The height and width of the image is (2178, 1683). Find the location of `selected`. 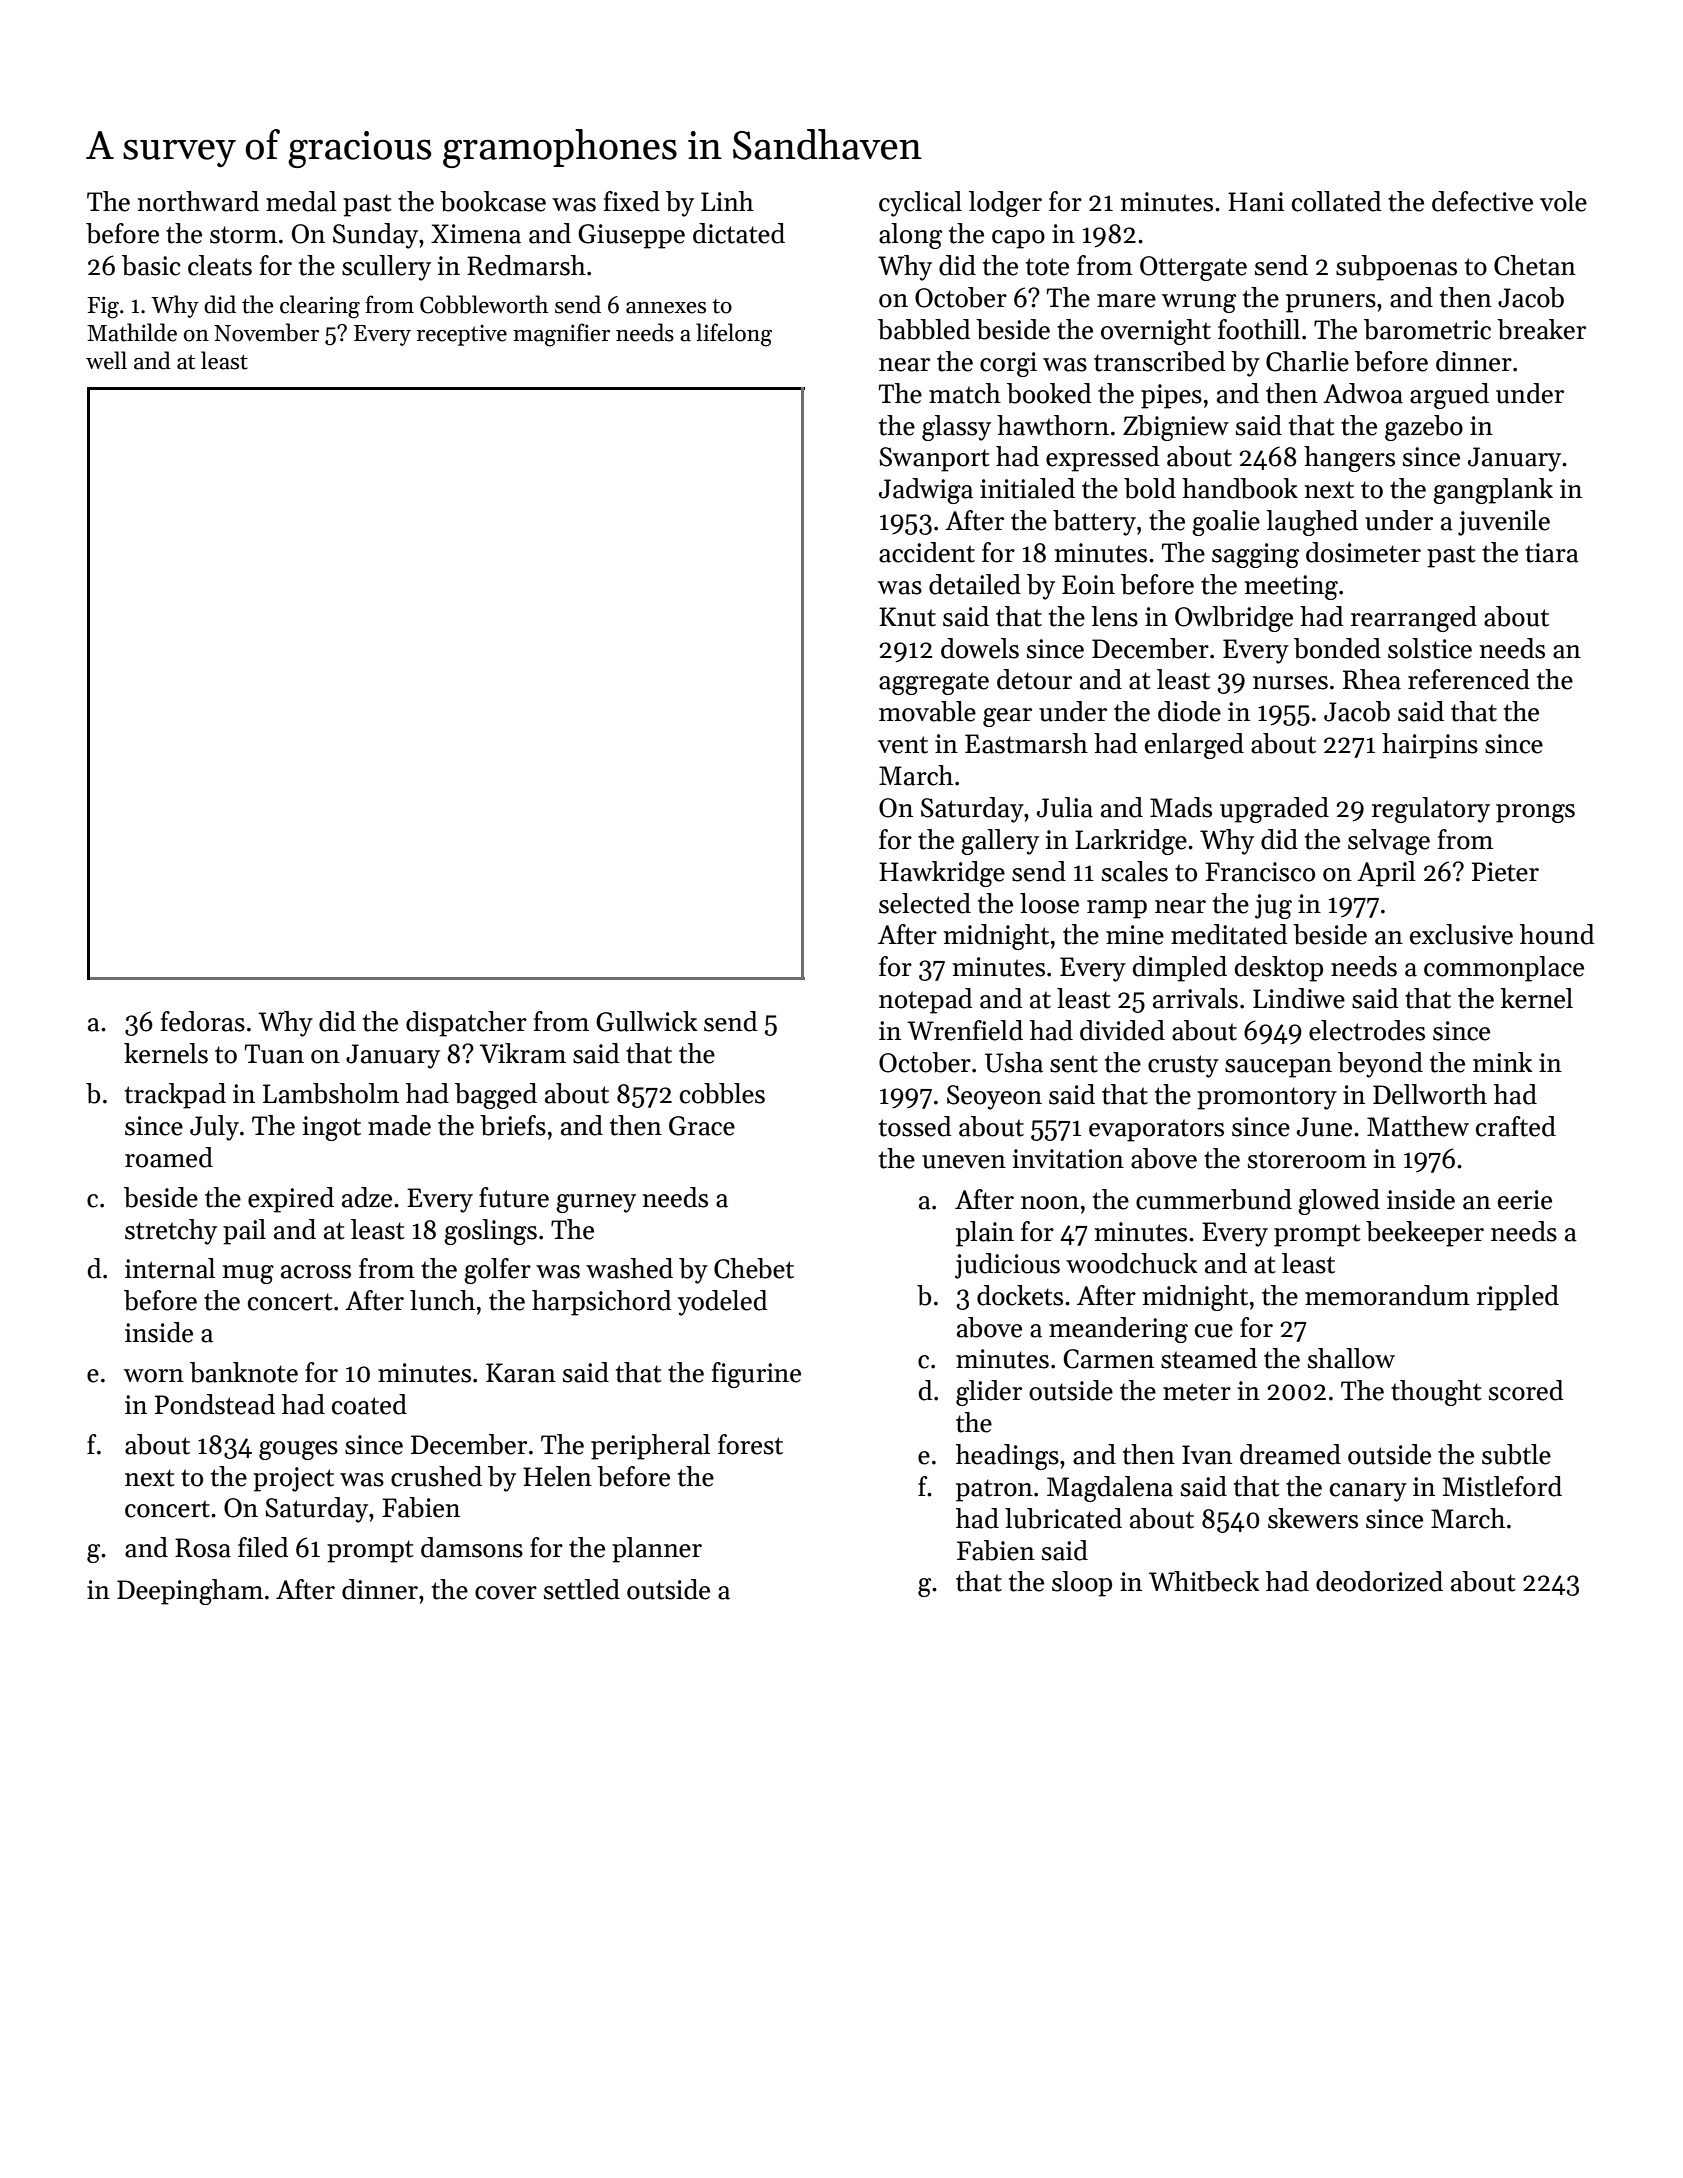

selected is located at coordinates (925, 903).
